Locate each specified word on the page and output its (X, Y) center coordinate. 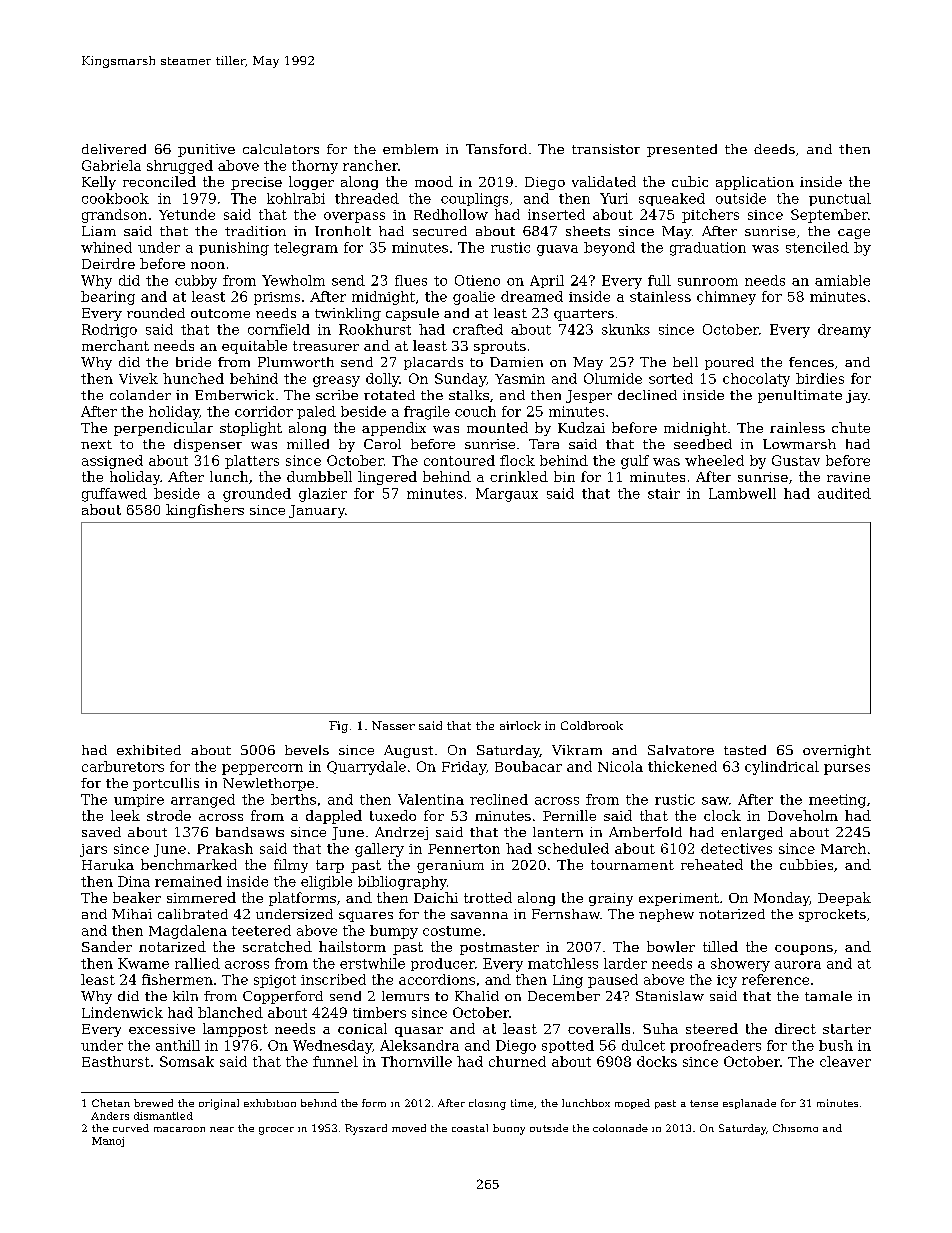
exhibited (149, 750)
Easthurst (116, 1061)
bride (193, 362)
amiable (842, 280)
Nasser (393, 725)
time (522, 1103)
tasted (745, 750)
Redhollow (451, 214)
